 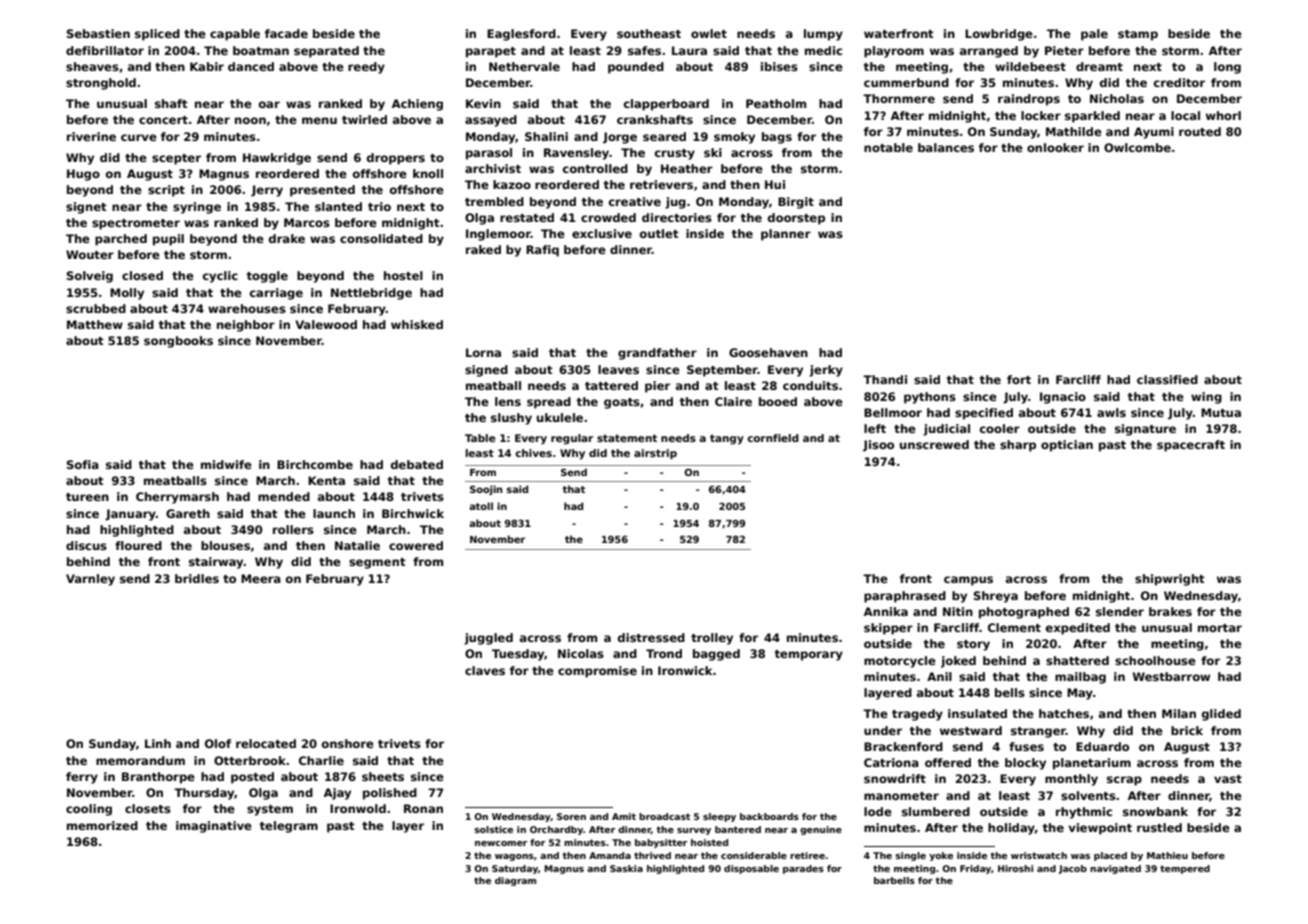 What do you see at coordinates (899, 98) in the screenshot?
I see `Thornmere` at bounding box center [899, 98].
